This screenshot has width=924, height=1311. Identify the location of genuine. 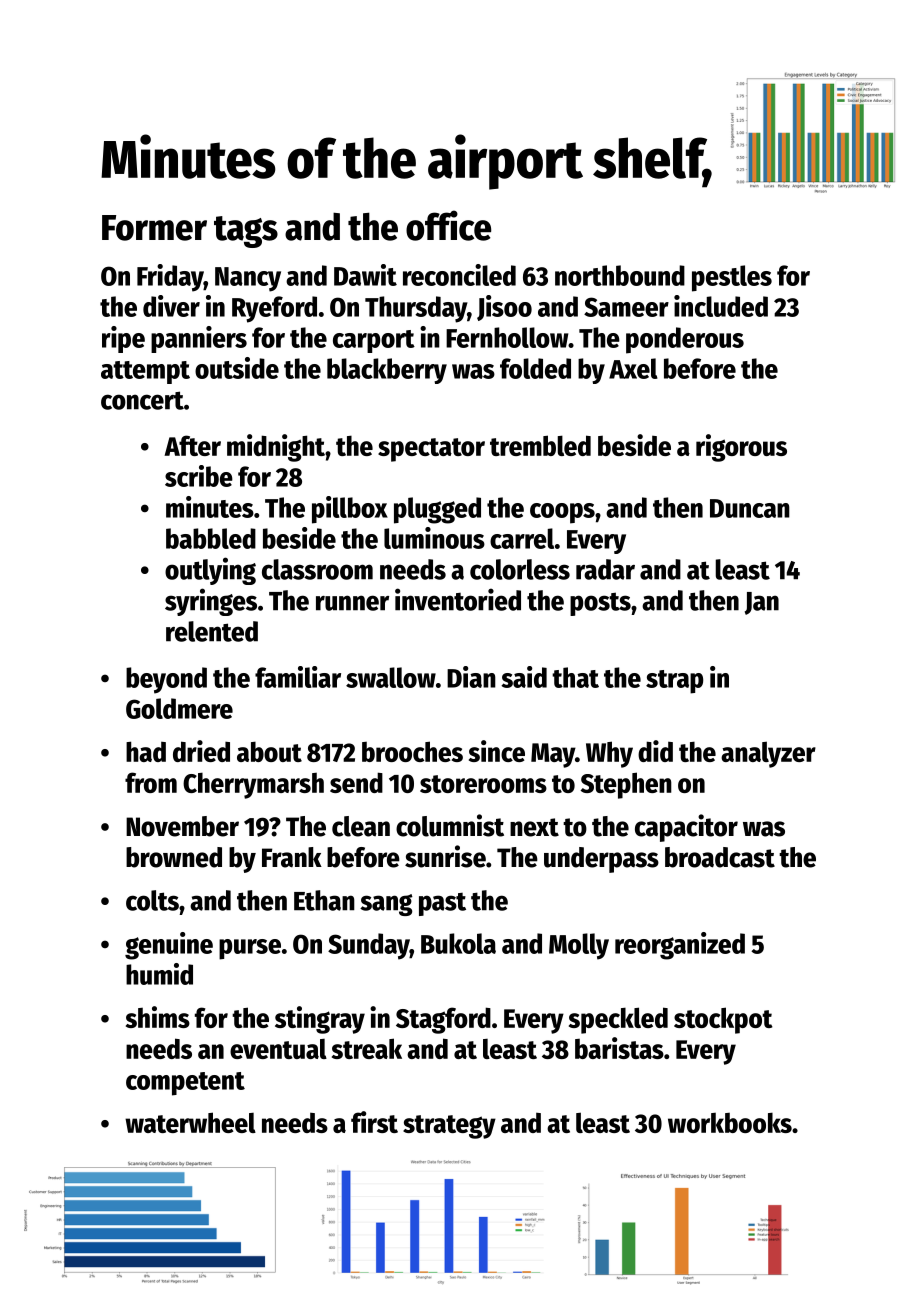
(169, 946).
